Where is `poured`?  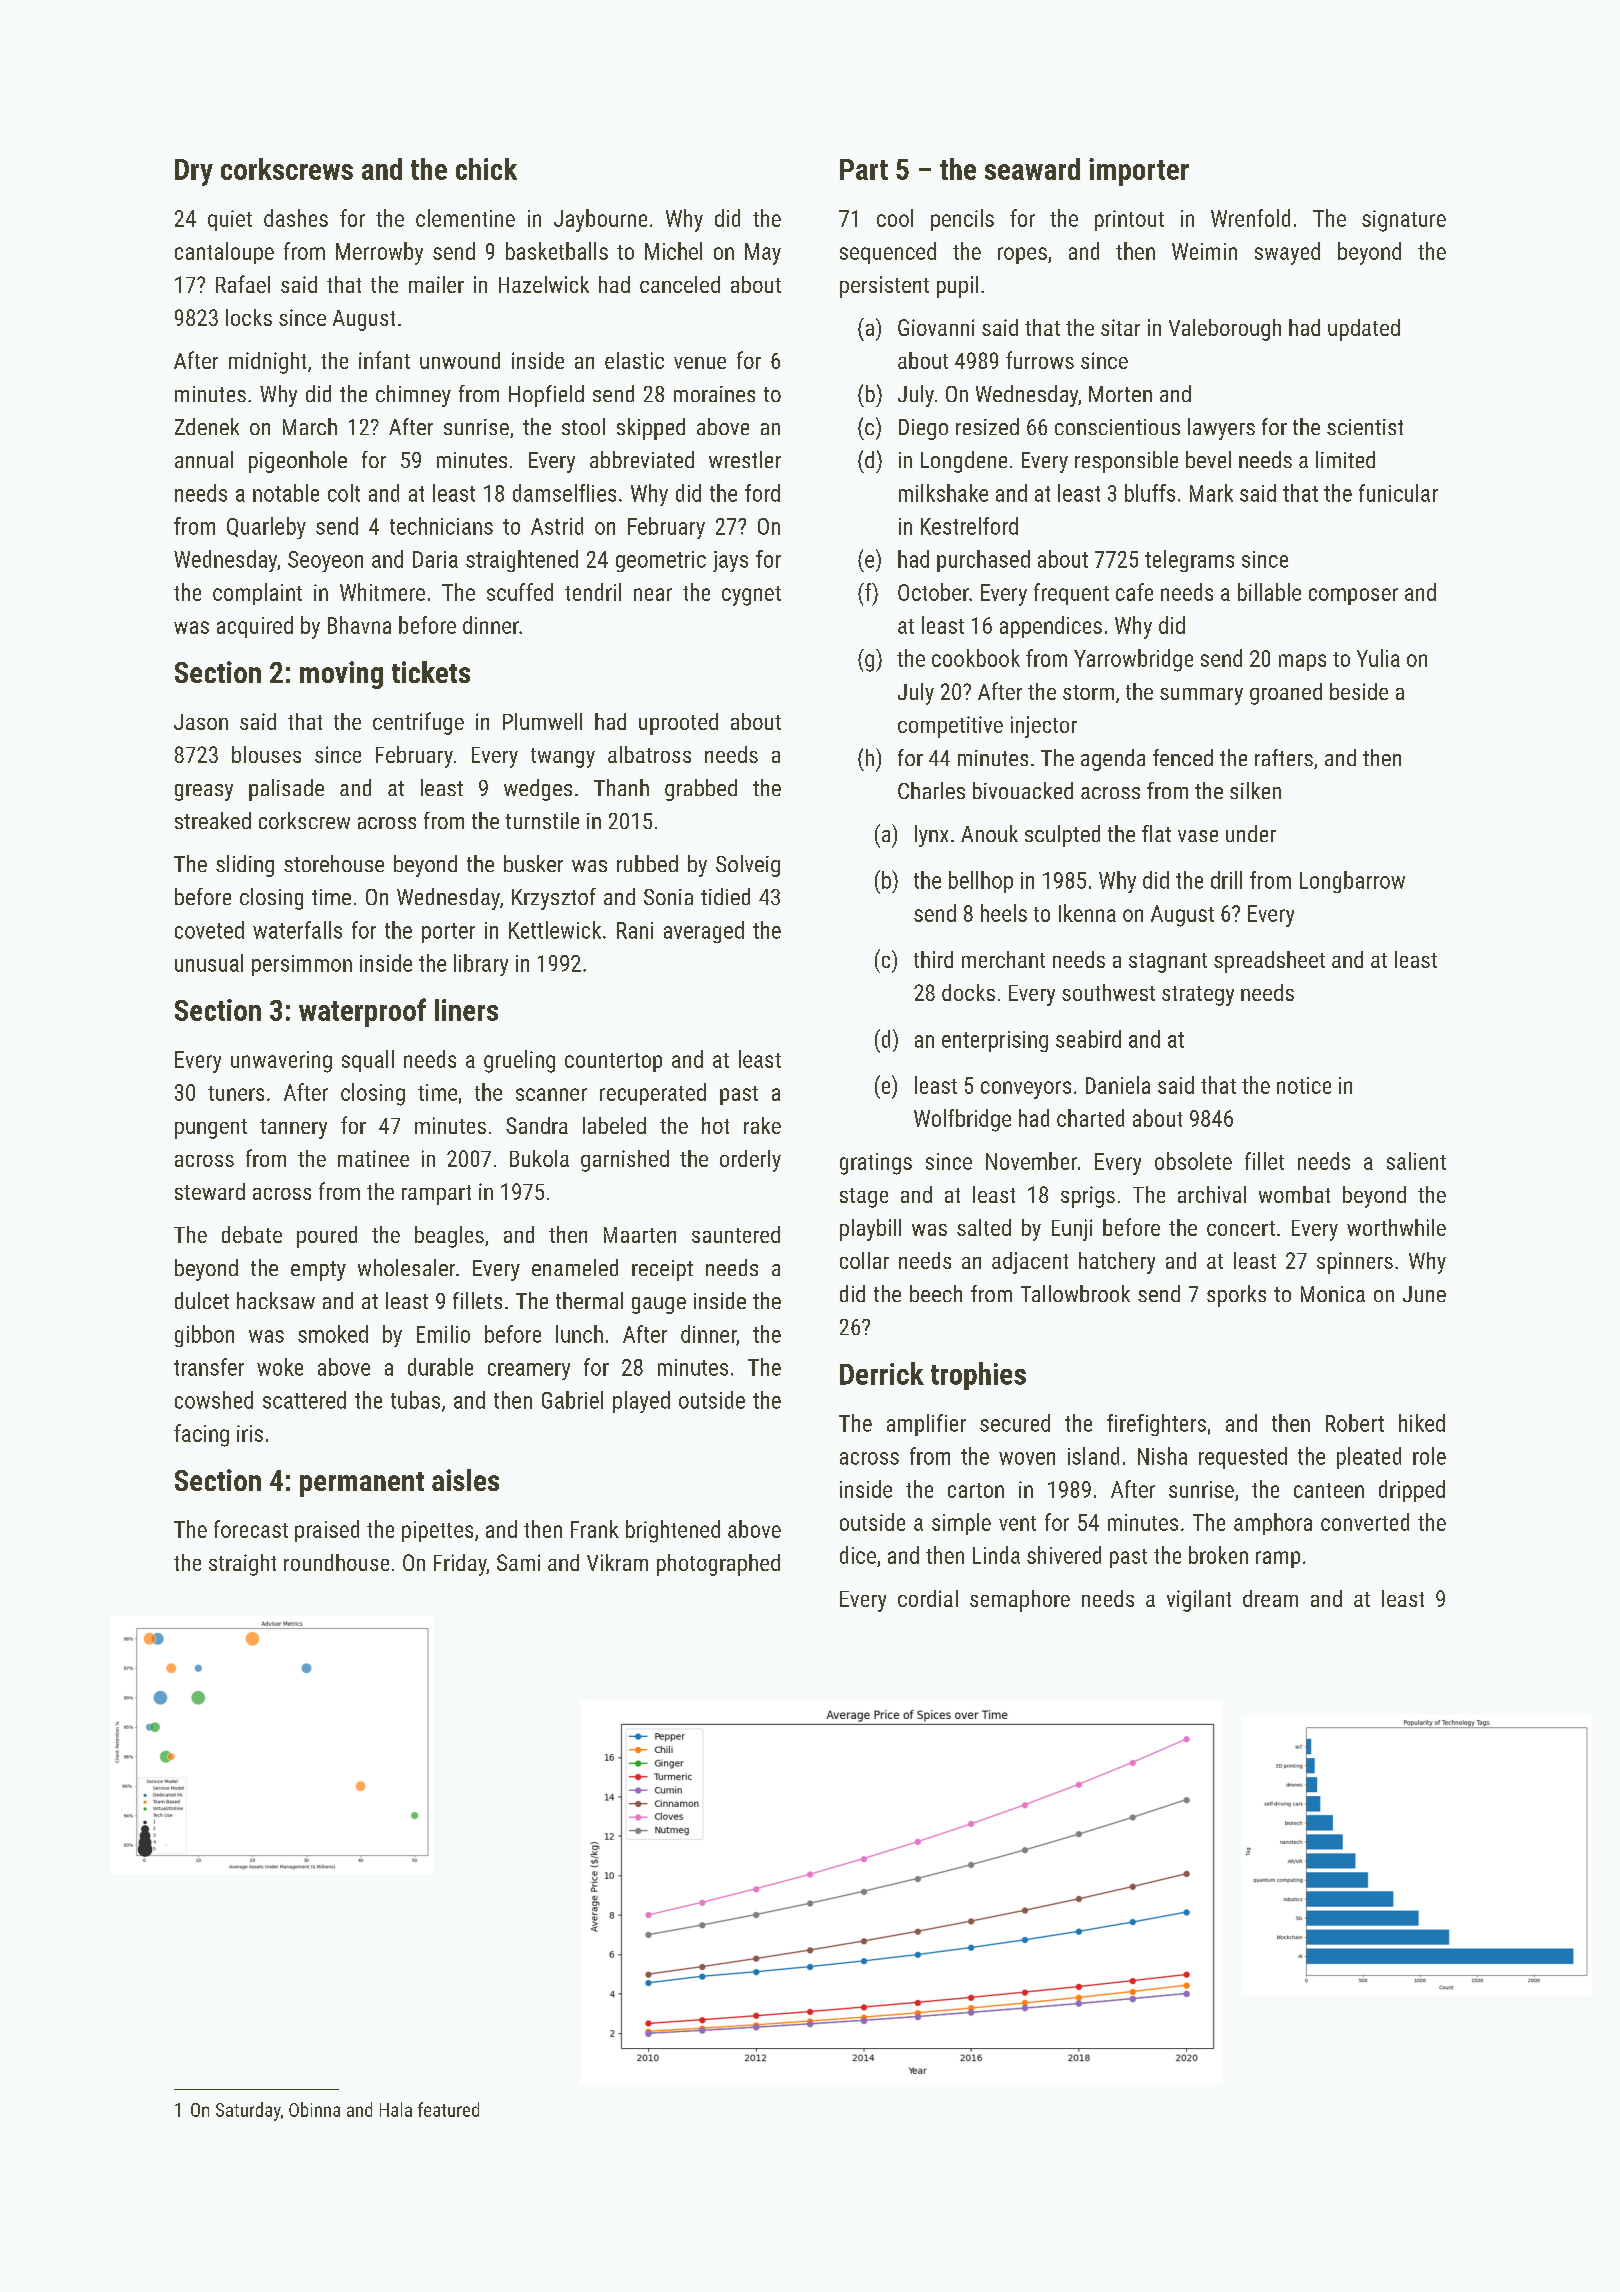 poured is located at coordinates (327, 1237).
